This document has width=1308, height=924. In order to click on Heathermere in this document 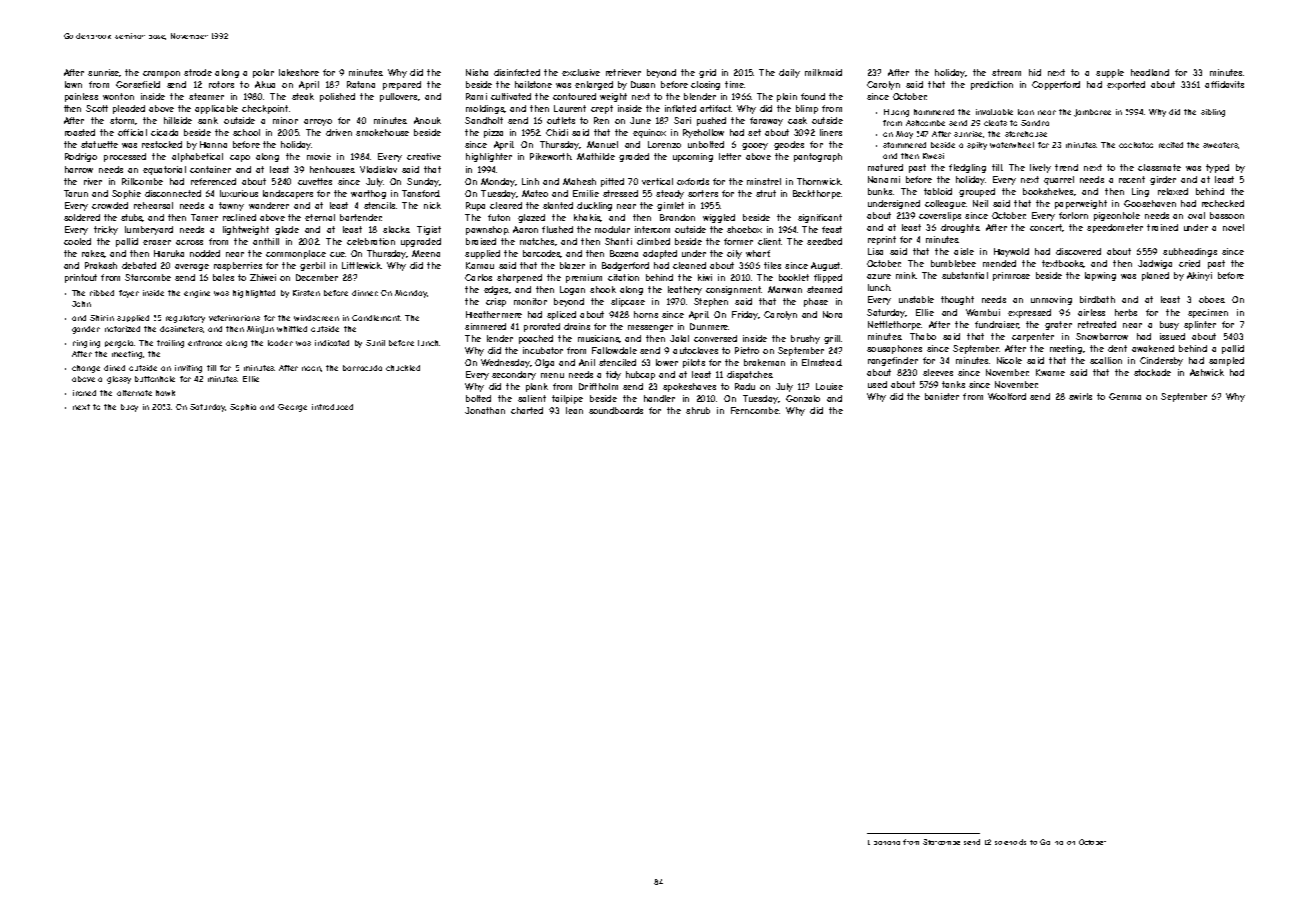, I will do `click(494, 314)`.
